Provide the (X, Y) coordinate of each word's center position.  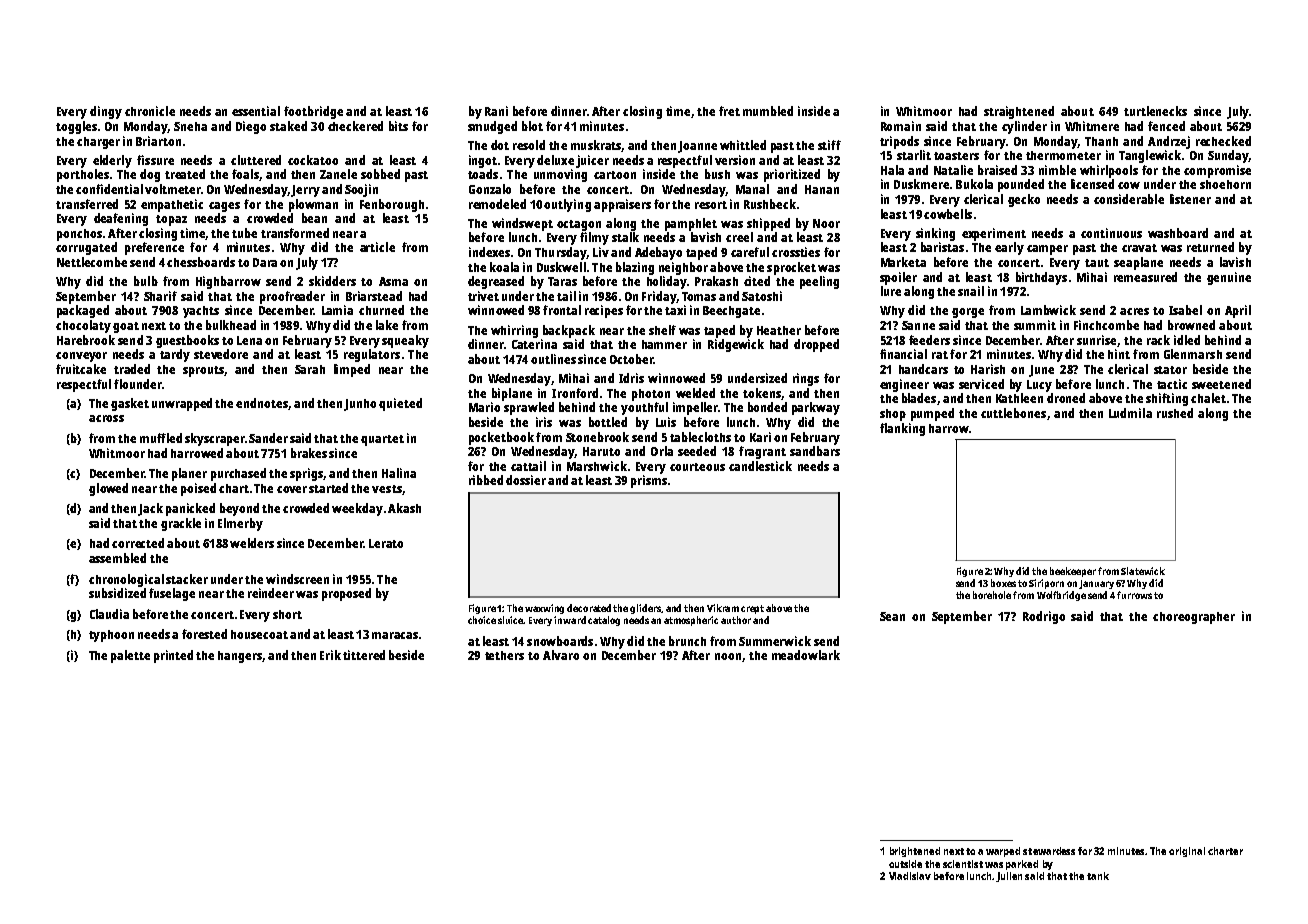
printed (173, 656)
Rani (496, 111)
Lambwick (1048, 310)
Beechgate (731, 312)
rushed (1175, 413)
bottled (608, 422)
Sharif (160, 296)
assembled (117, 558)
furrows (1134, 595)
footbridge (313, 112)
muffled (161, 438)
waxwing (544, 609)
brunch (687, 641)
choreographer (1194, 618)
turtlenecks (1155, 111)
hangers (240, 657)
